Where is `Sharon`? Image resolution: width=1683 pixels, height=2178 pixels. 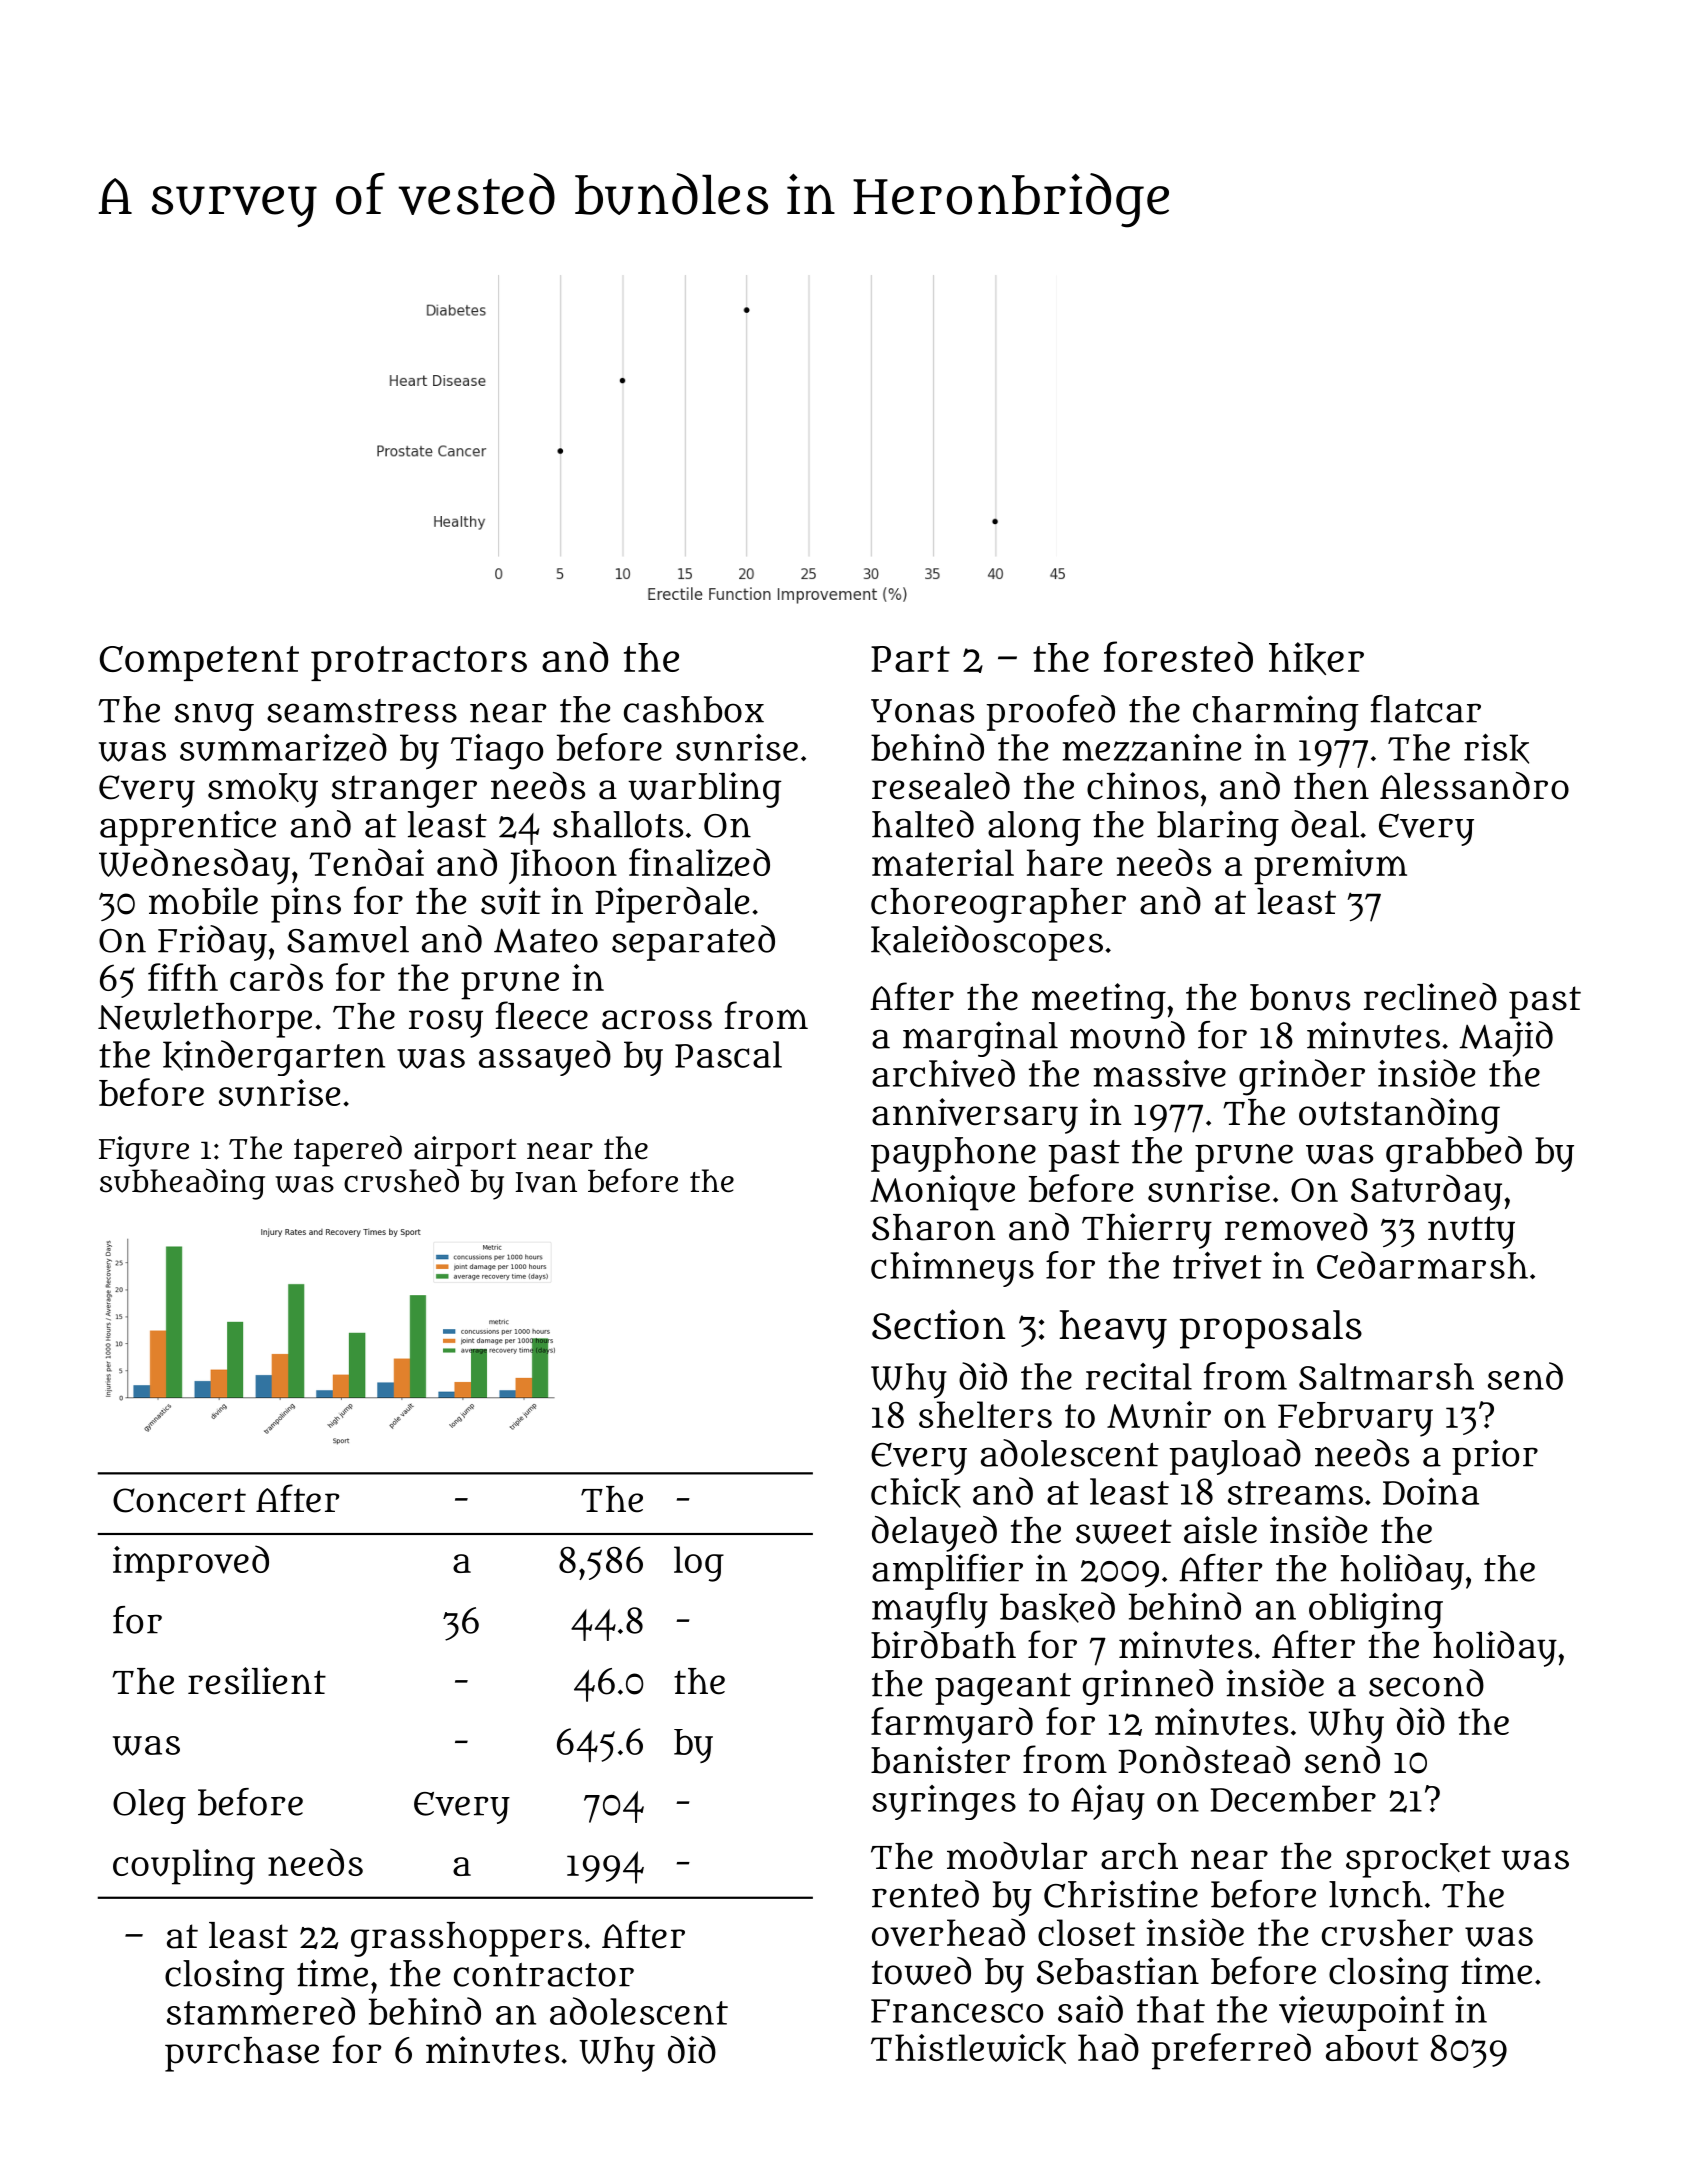
Sharon is located at coordinates (933, 1227).
